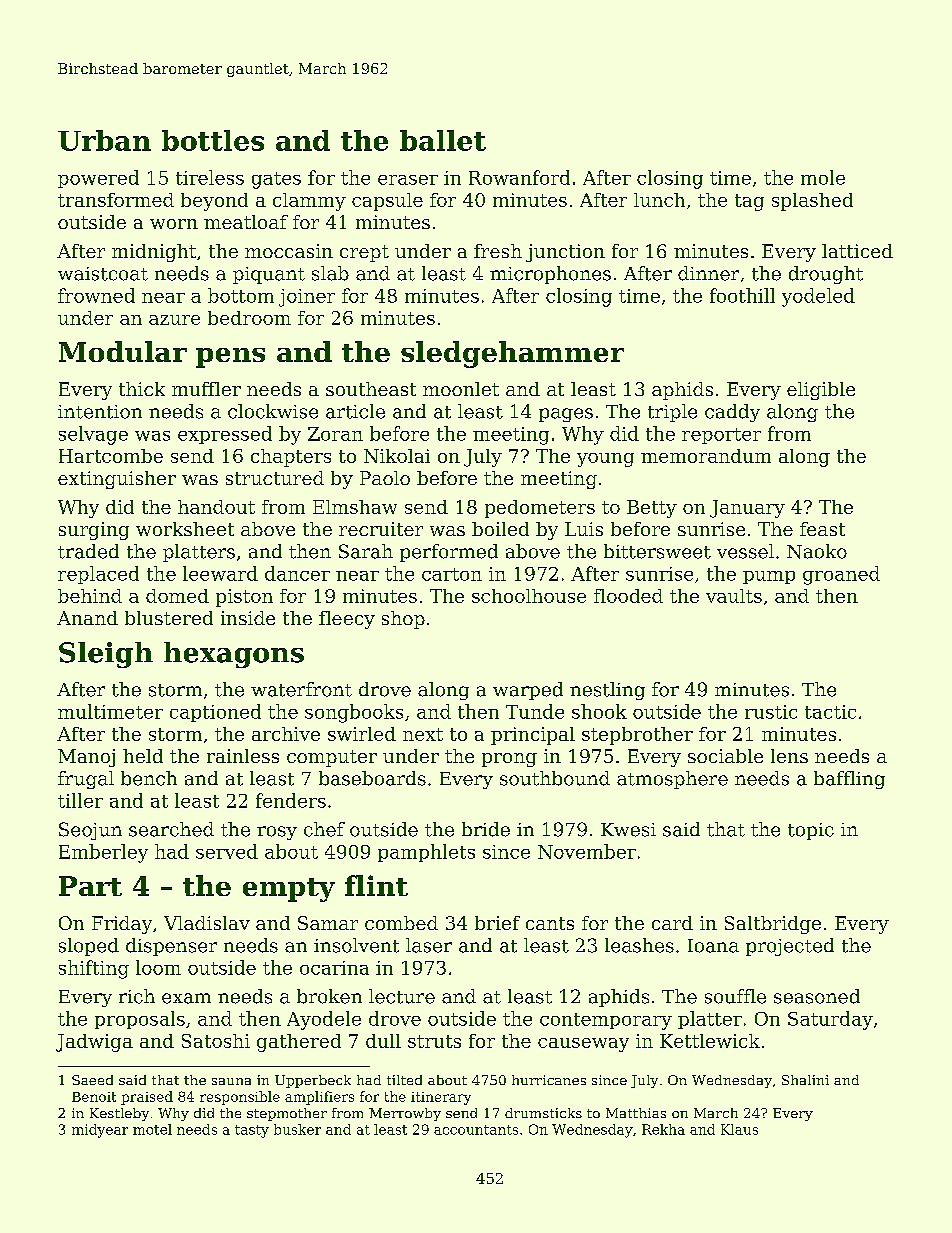 This screenshot has width=952, height=1233. Describe the element at coordinates (811, 831) in the screenshot. I see `topic` at that location.
